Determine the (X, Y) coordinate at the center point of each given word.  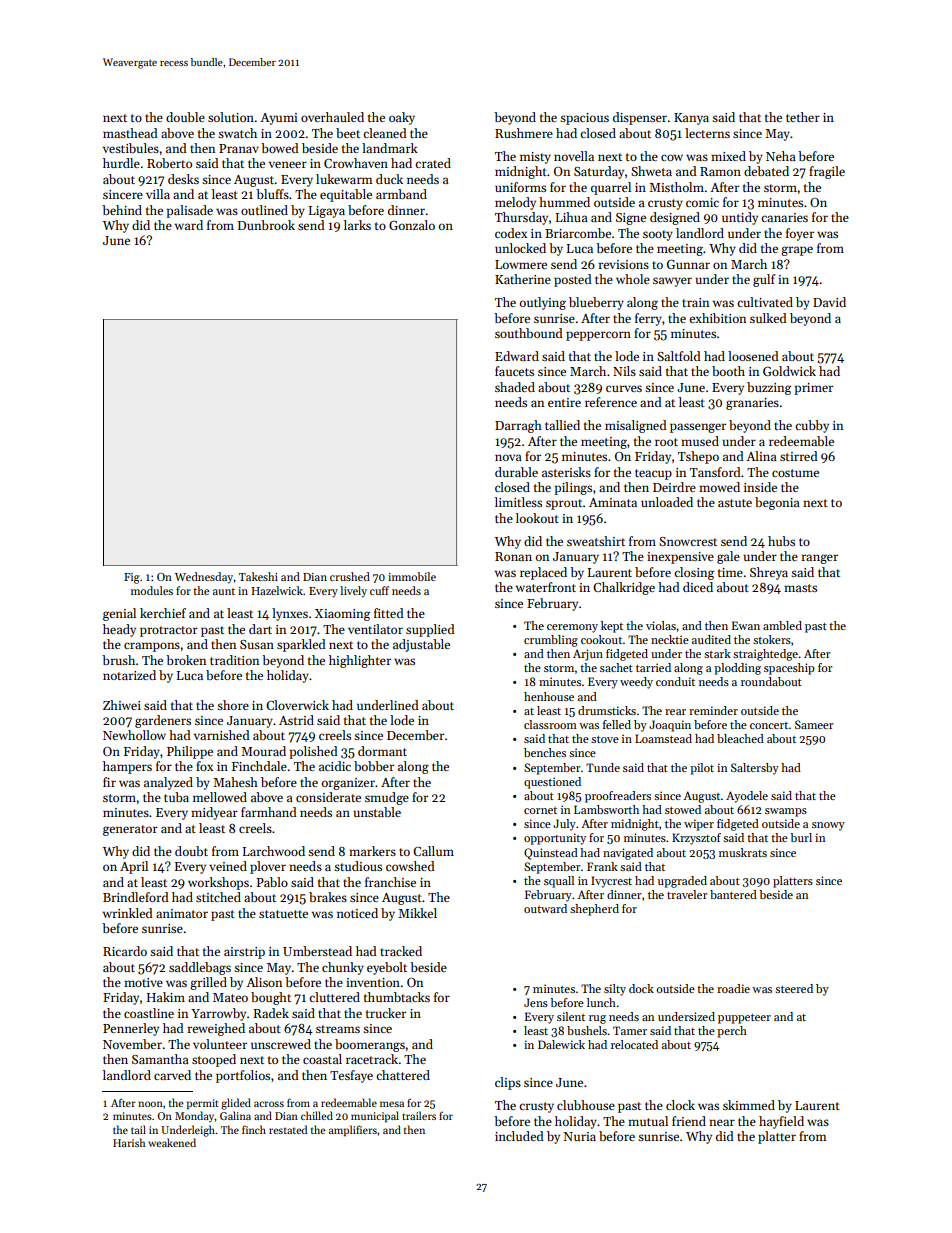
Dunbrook (266, 225)
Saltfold (679, 356)
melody (515, 203)
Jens (536, 1002)
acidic (335, 766)
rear (675, 712)
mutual (648, 1121)
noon (150, 1104)
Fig (132, 578)
